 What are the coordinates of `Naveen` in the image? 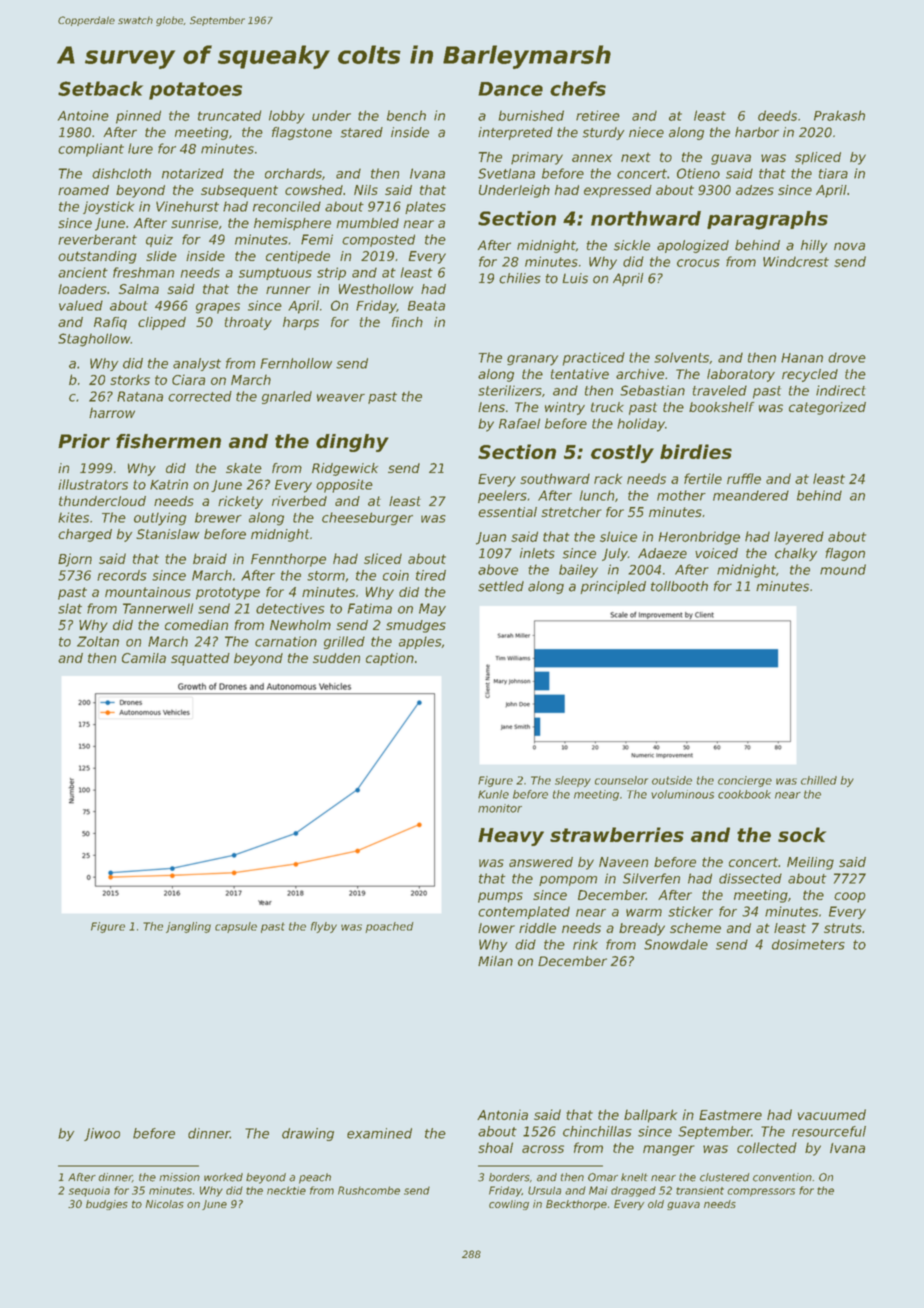 It's located at (623, 862).
